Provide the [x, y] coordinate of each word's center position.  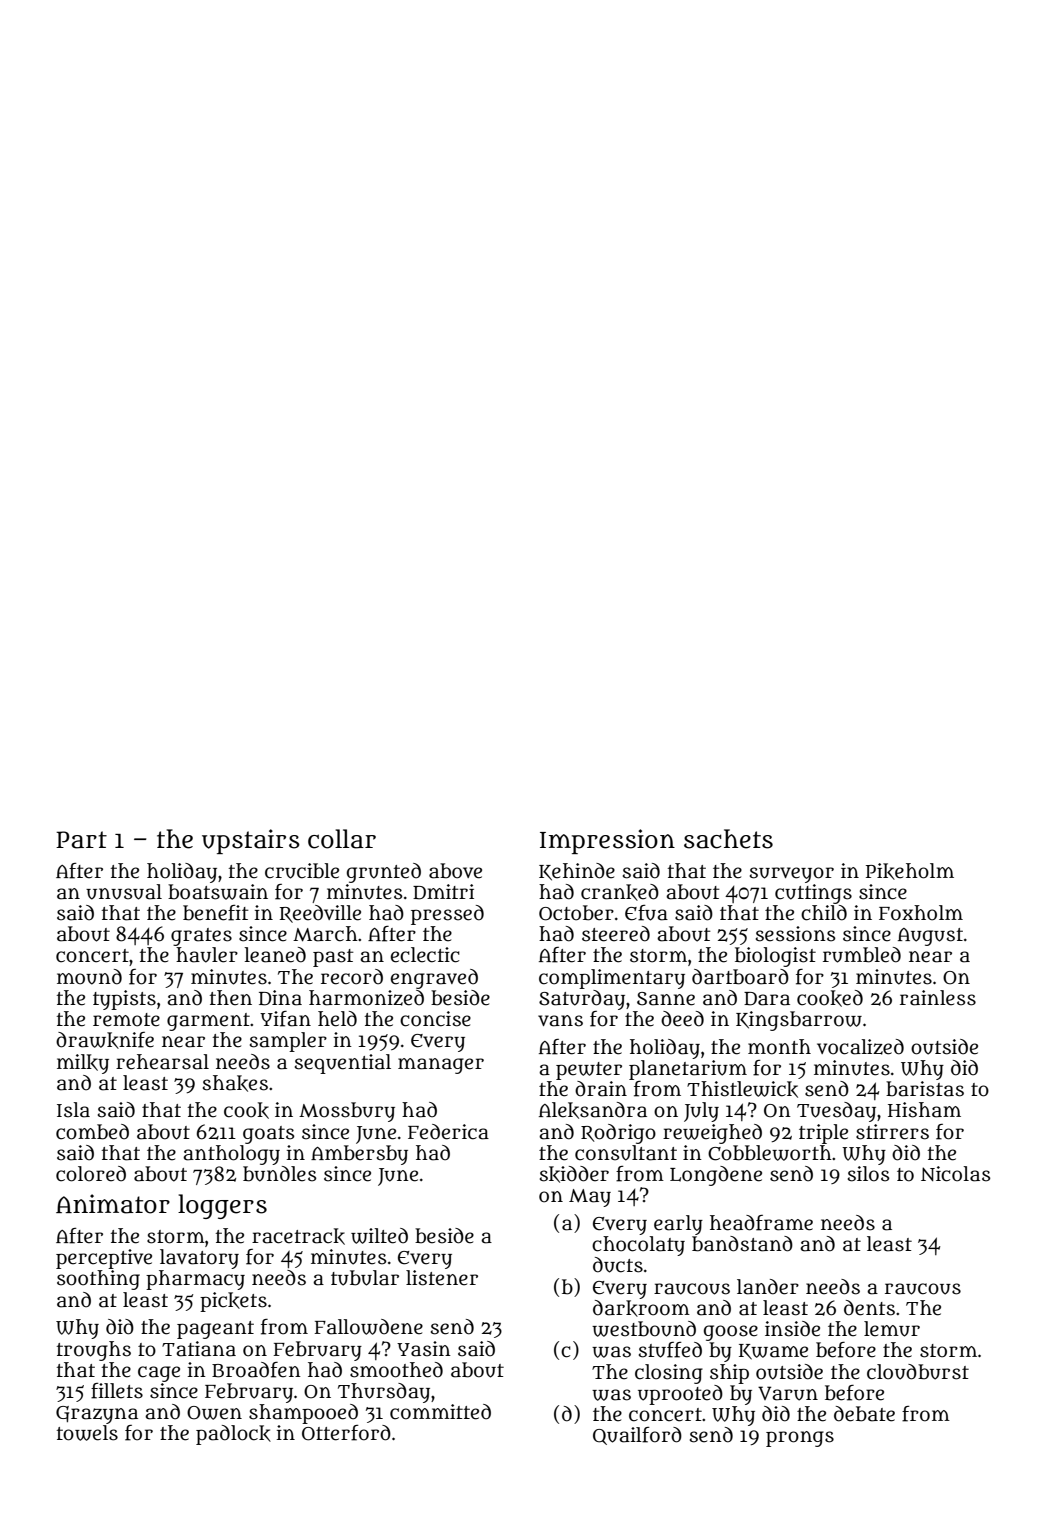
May [590, 1198]
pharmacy [195, 1280]
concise [435, 1019]
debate [864, 1414]
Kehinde [577, 872]
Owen [214, 1413]
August [930, 937]
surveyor [792, 875]
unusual [124, 892]
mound [89, 977]
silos [869, 1174]
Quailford [637, 1436]
